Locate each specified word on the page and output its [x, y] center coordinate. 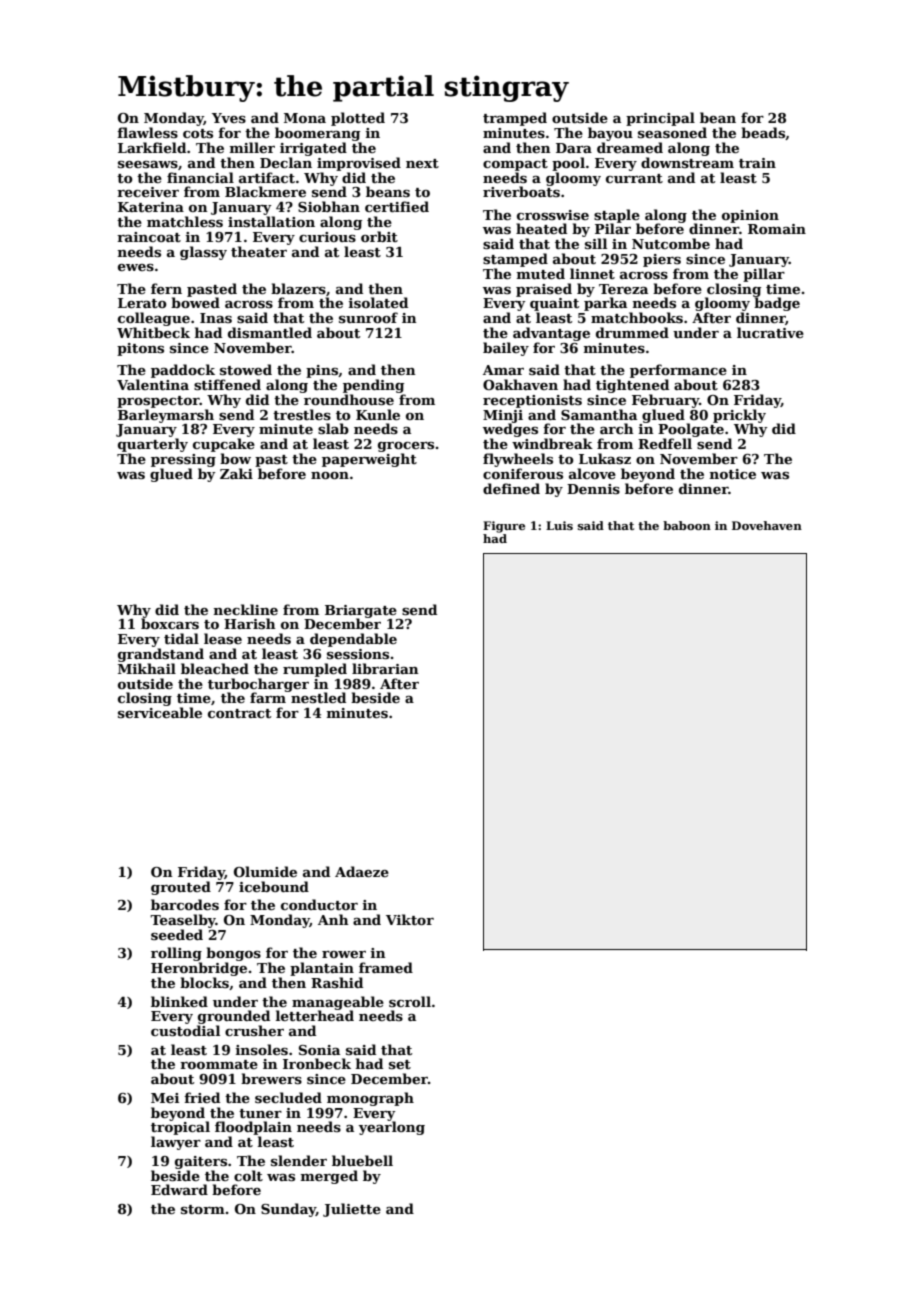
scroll [410, 1001]
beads [763, 132]
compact [515, 165]
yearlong [392, 1128]
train [757, 163]
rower [344, 954]
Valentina [153, 384]
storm [203, 1209]
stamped [515, 260]
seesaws [148, 164]
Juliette [352, 1210]
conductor [319, 904]
